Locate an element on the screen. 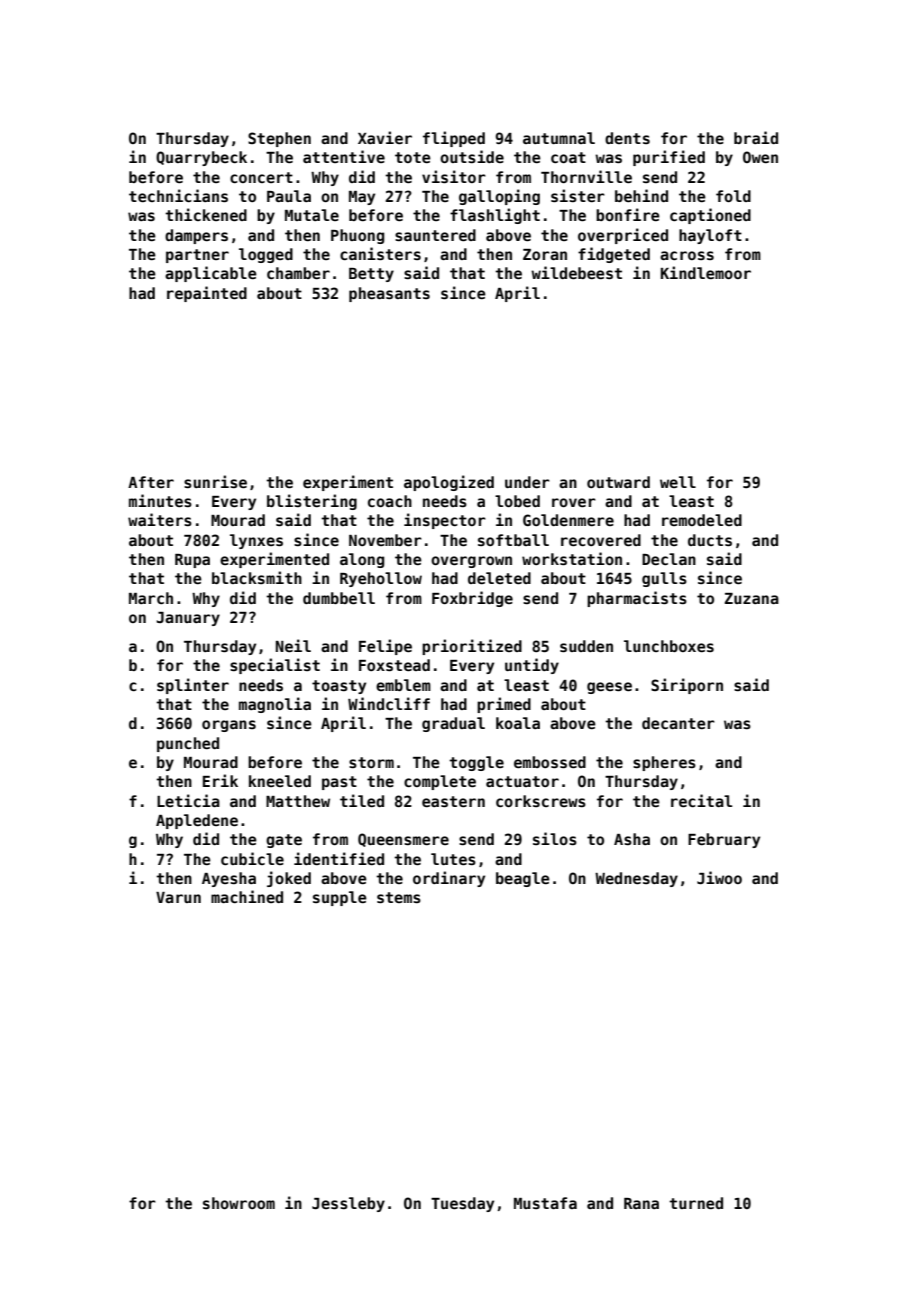 Image resolution: width=908 pixels, height=1316 pixels. Tuesday is located at coordinates (462, 1204).
